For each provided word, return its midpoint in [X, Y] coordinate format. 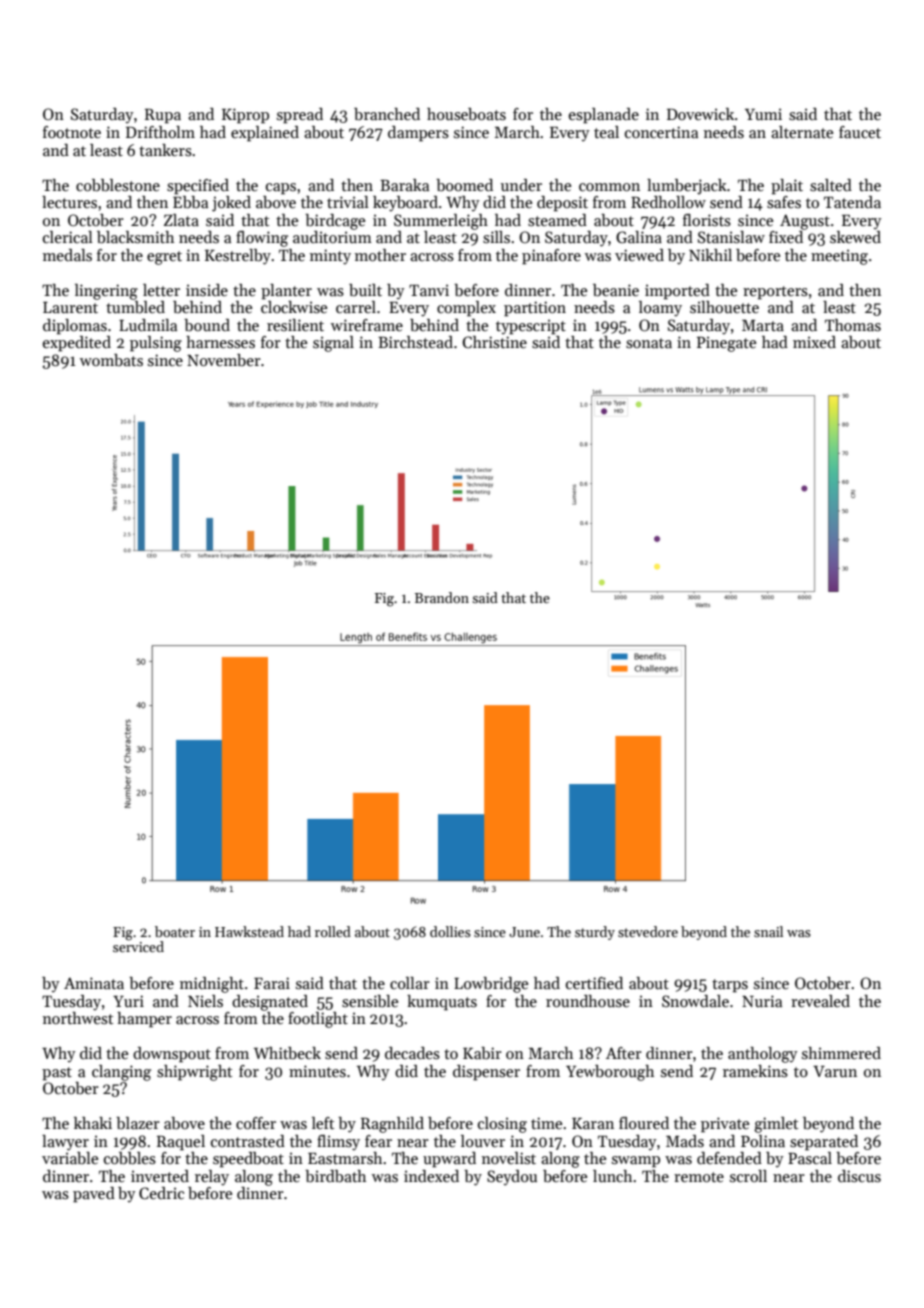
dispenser [486, 1073]
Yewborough [610, 1073]
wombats [111, 360]
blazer [138, 1123]
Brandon [442, 597]
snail [768, 931]
